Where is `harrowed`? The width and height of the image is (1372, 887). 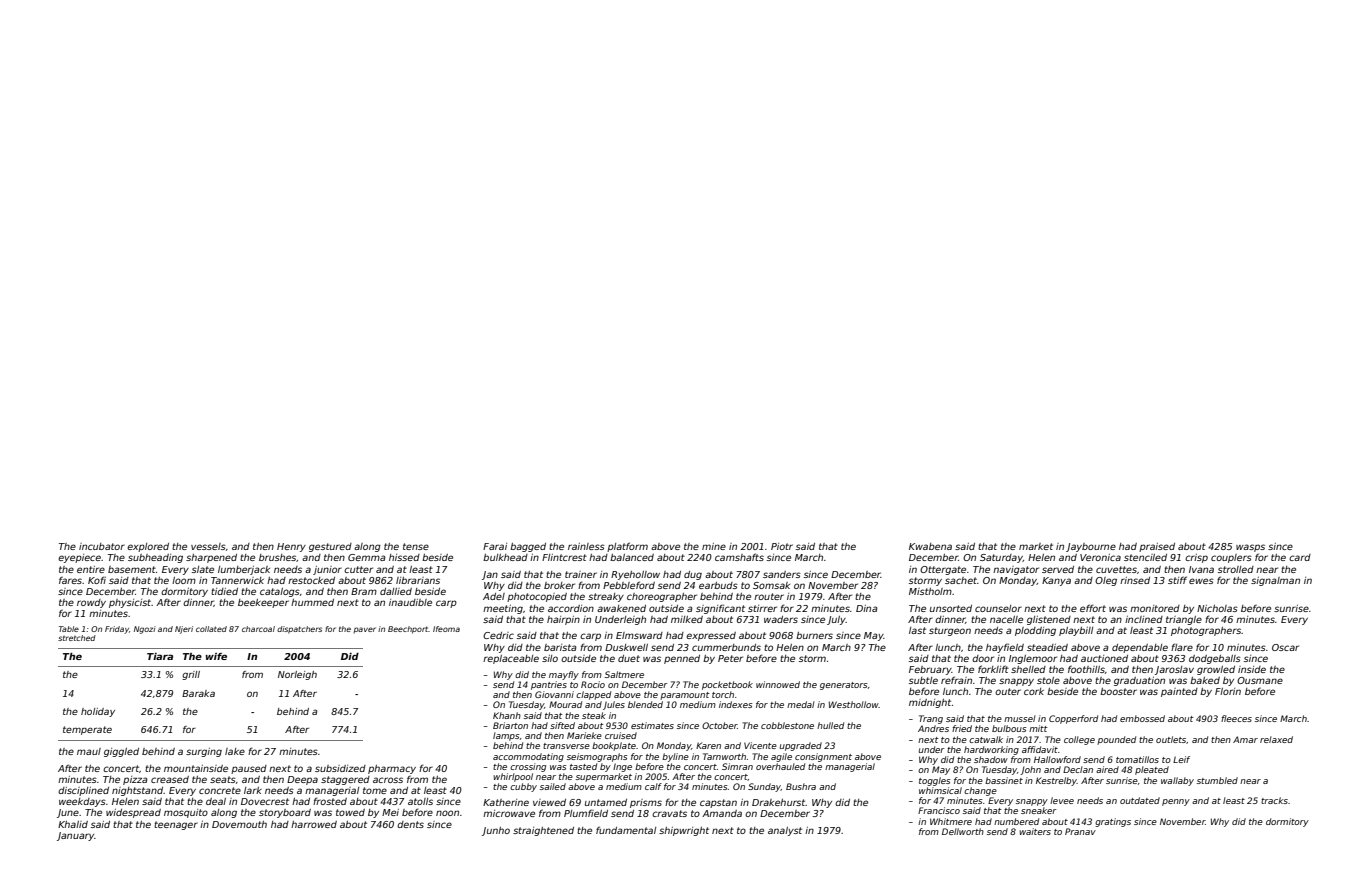
harrowed is located at coordinates (314, 824).
